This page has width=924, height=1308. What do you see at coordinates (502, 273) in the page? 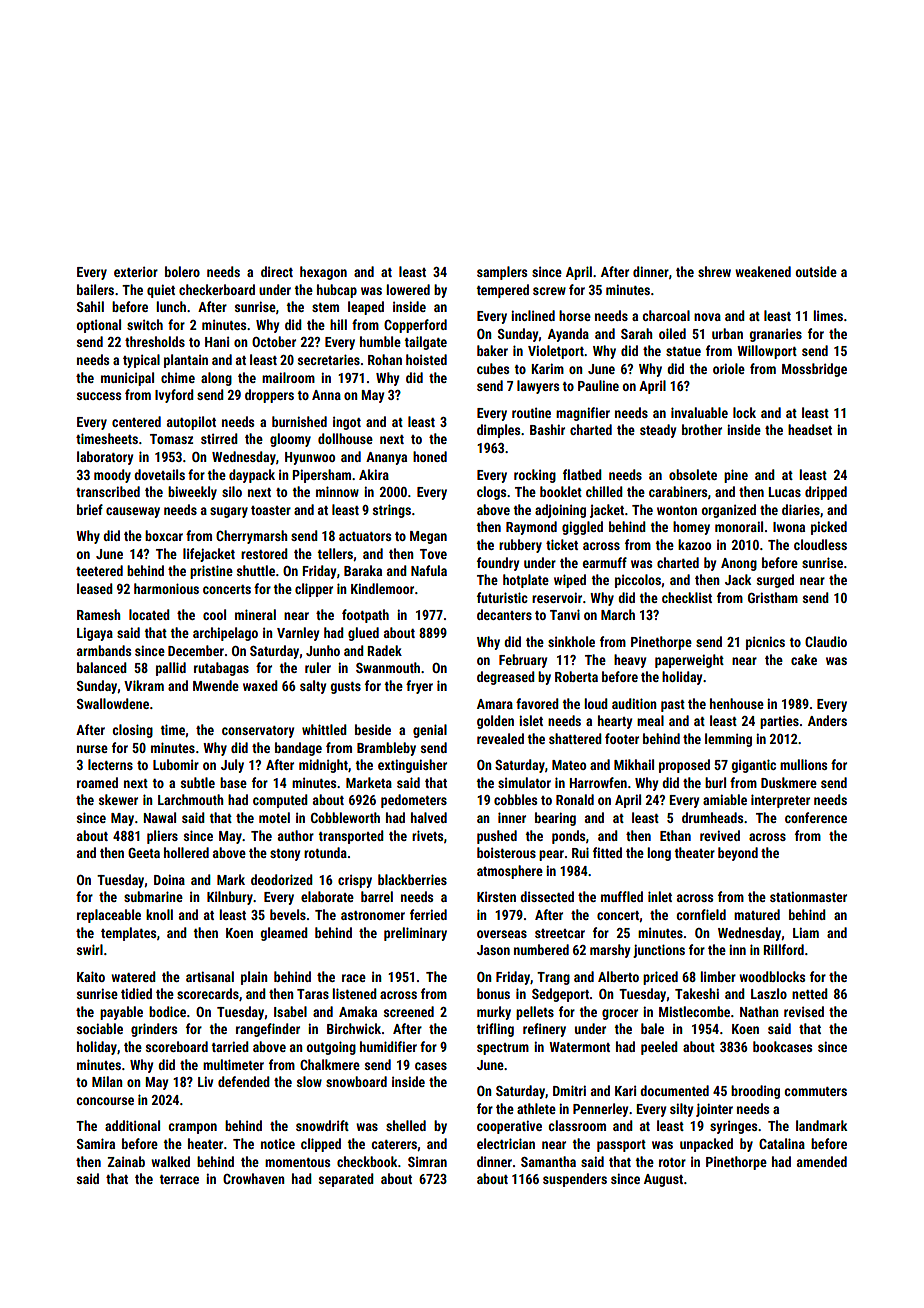
I see `samplers` at bounding box center [502, 273].
